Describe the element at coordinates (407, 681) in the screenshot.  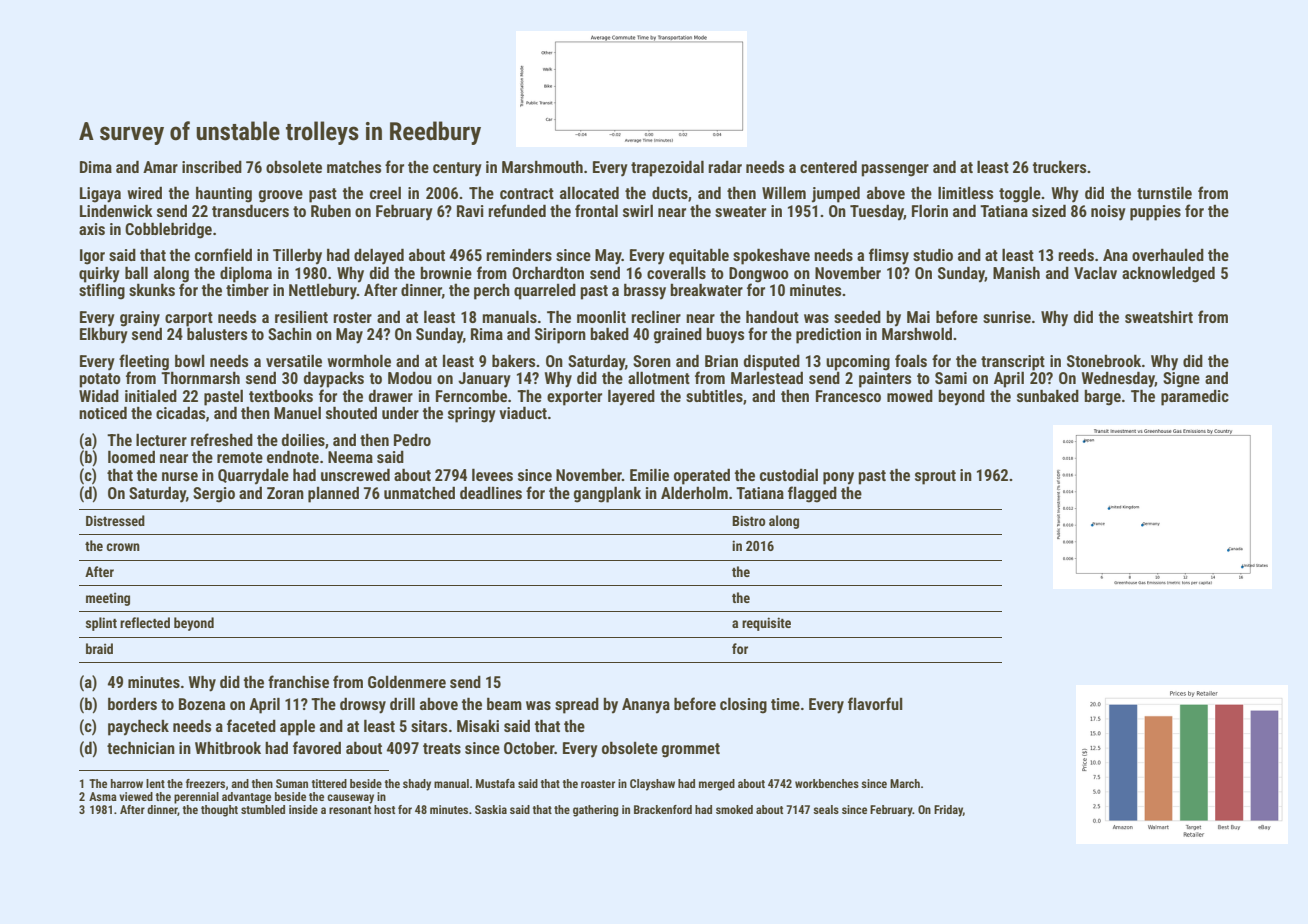
I see `Goldenmere` at that location.
